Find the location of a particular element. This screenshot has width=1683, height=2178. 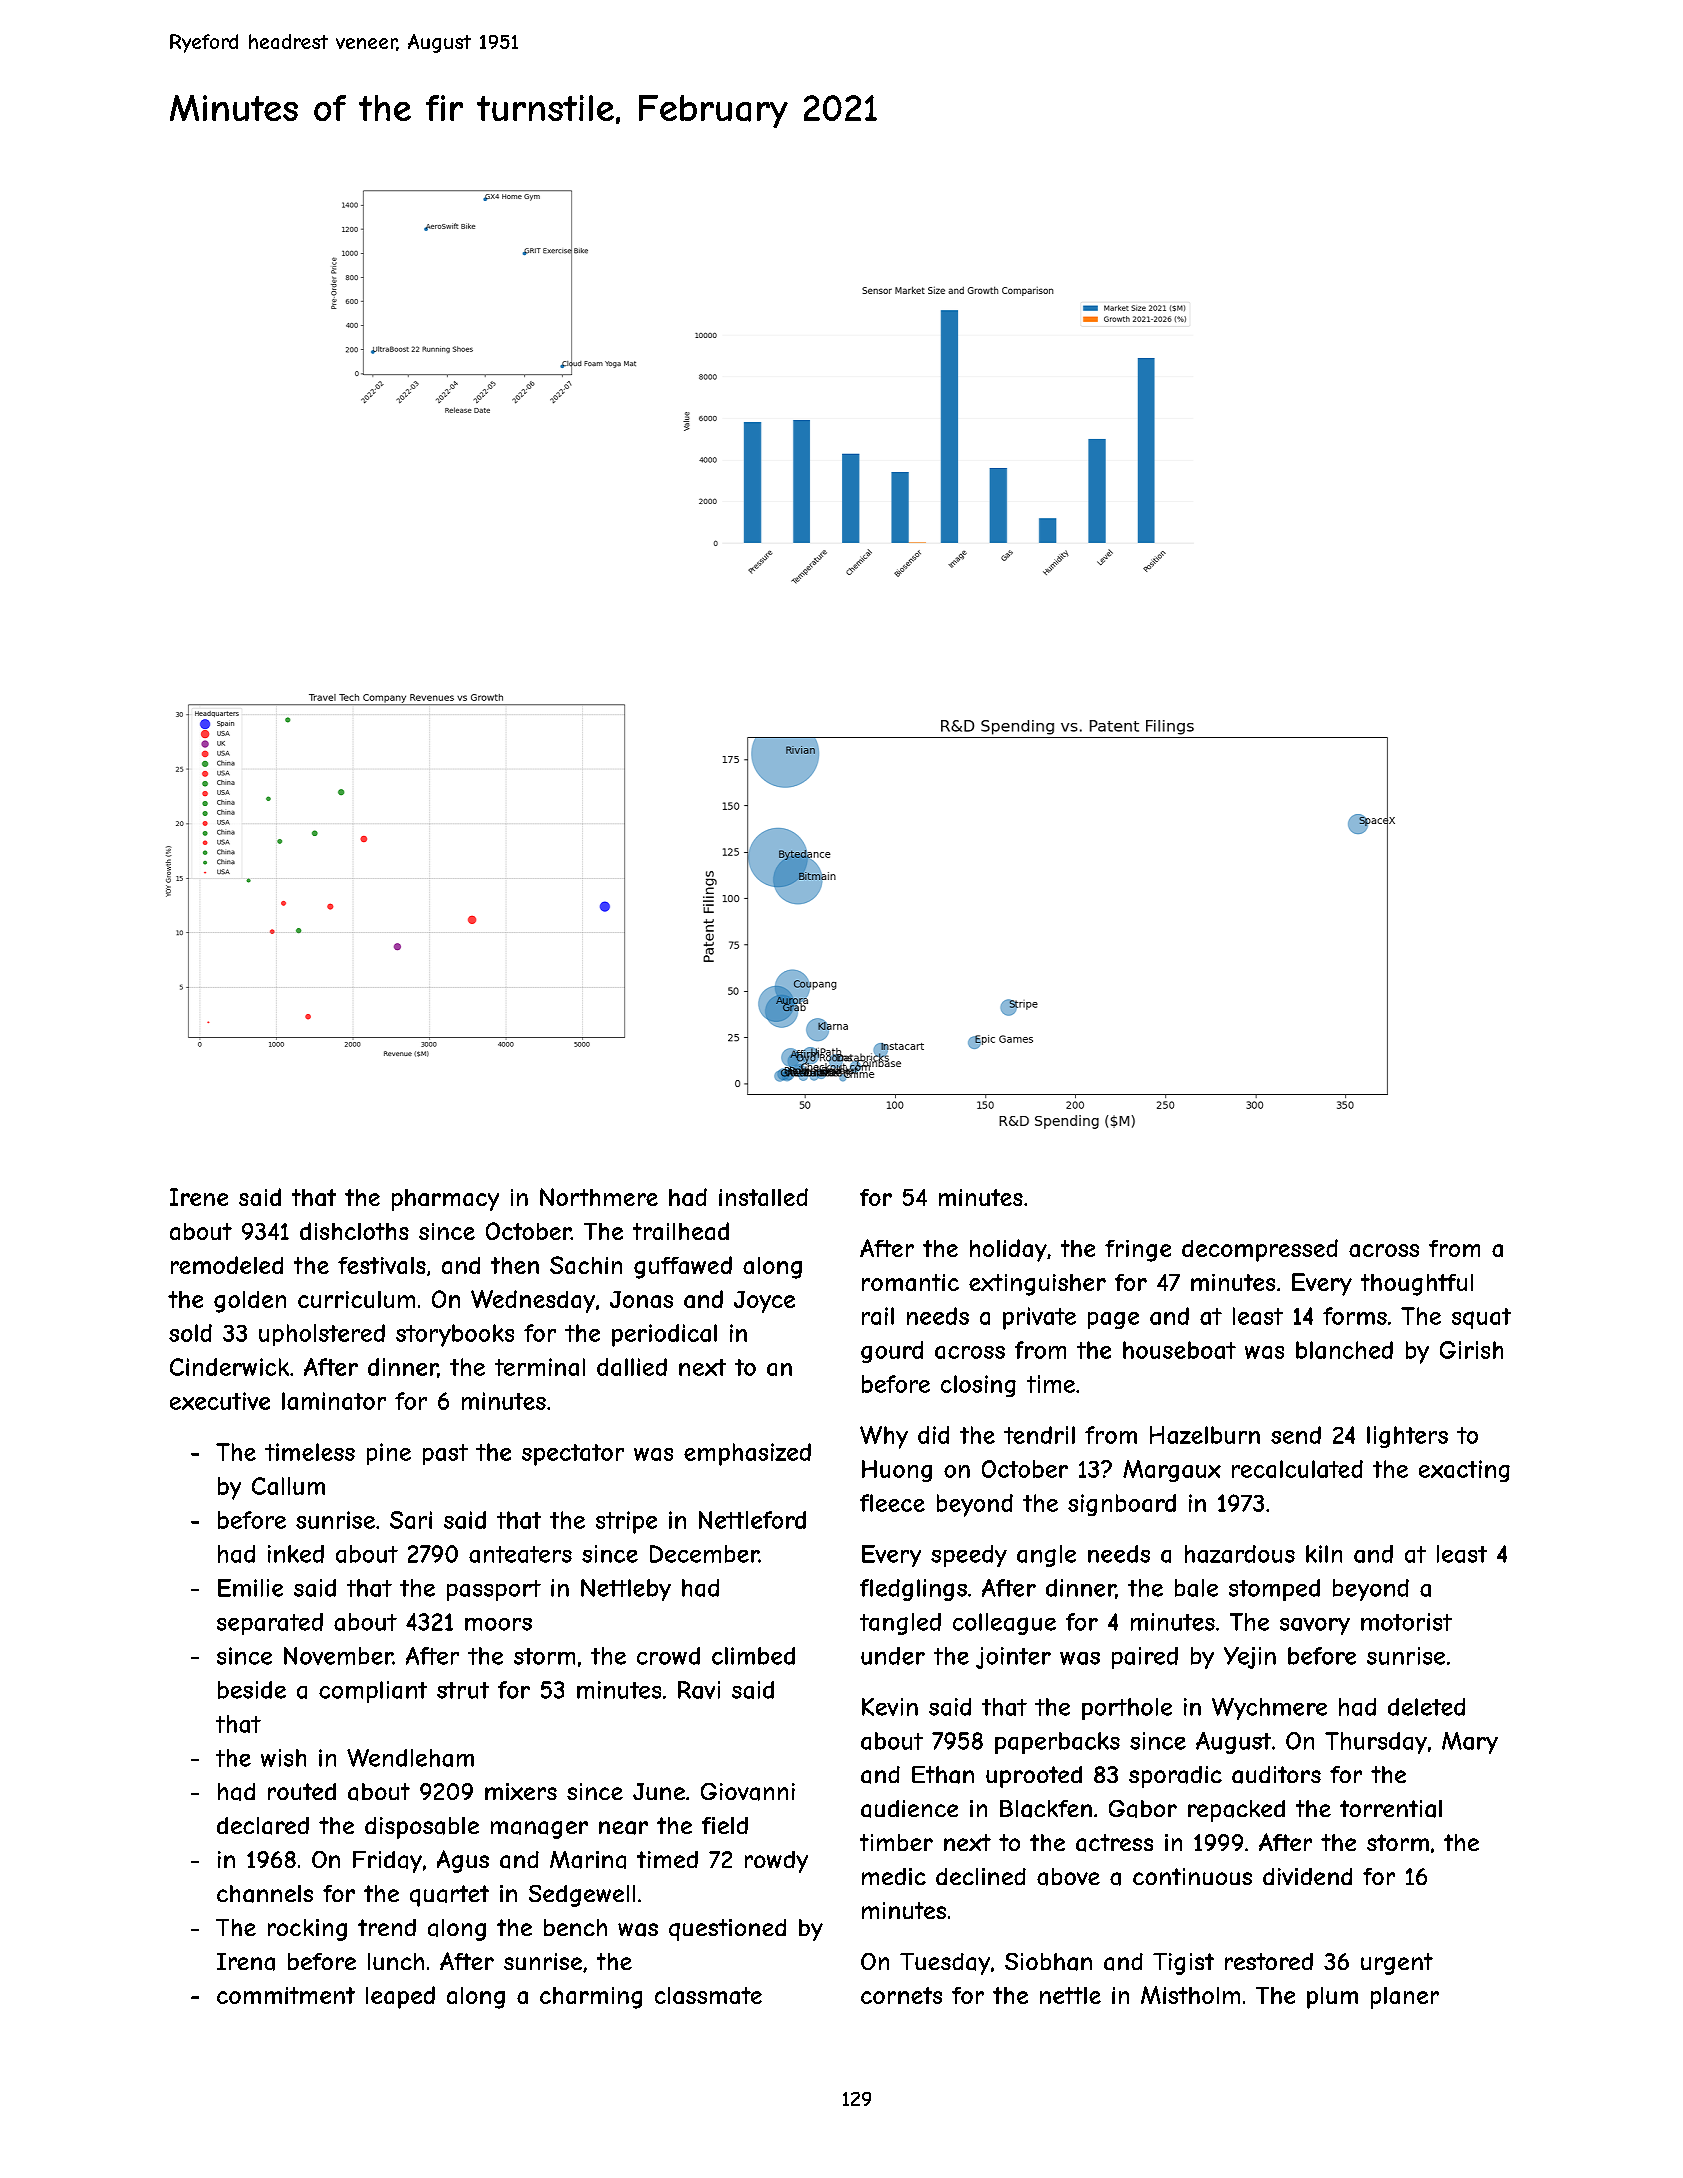

pharmacy is located at coordinates (445, 1200).
